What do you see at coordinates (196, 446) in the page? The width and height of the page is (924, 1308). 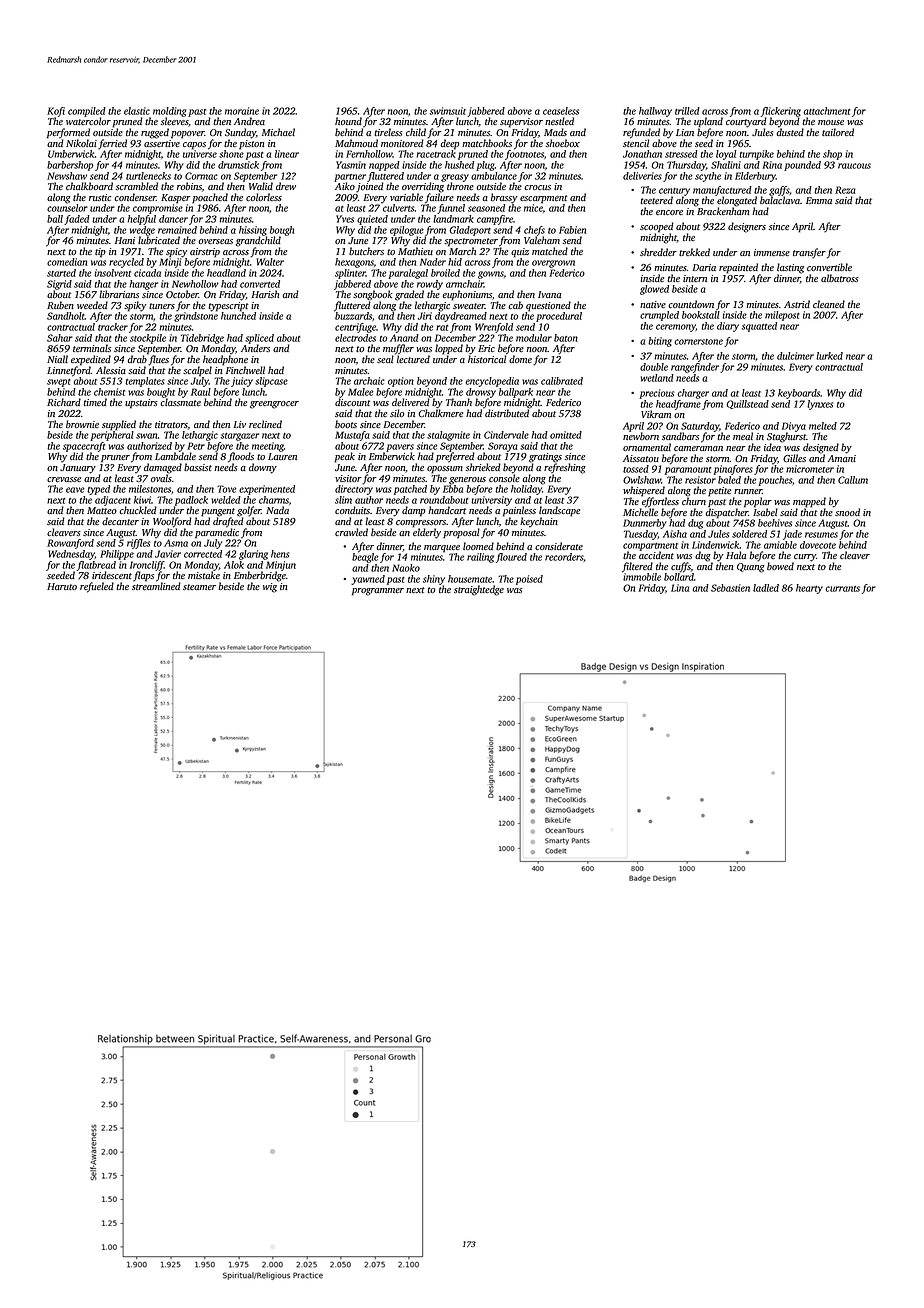 I see `Petr` at bounding box center [196, 446].
